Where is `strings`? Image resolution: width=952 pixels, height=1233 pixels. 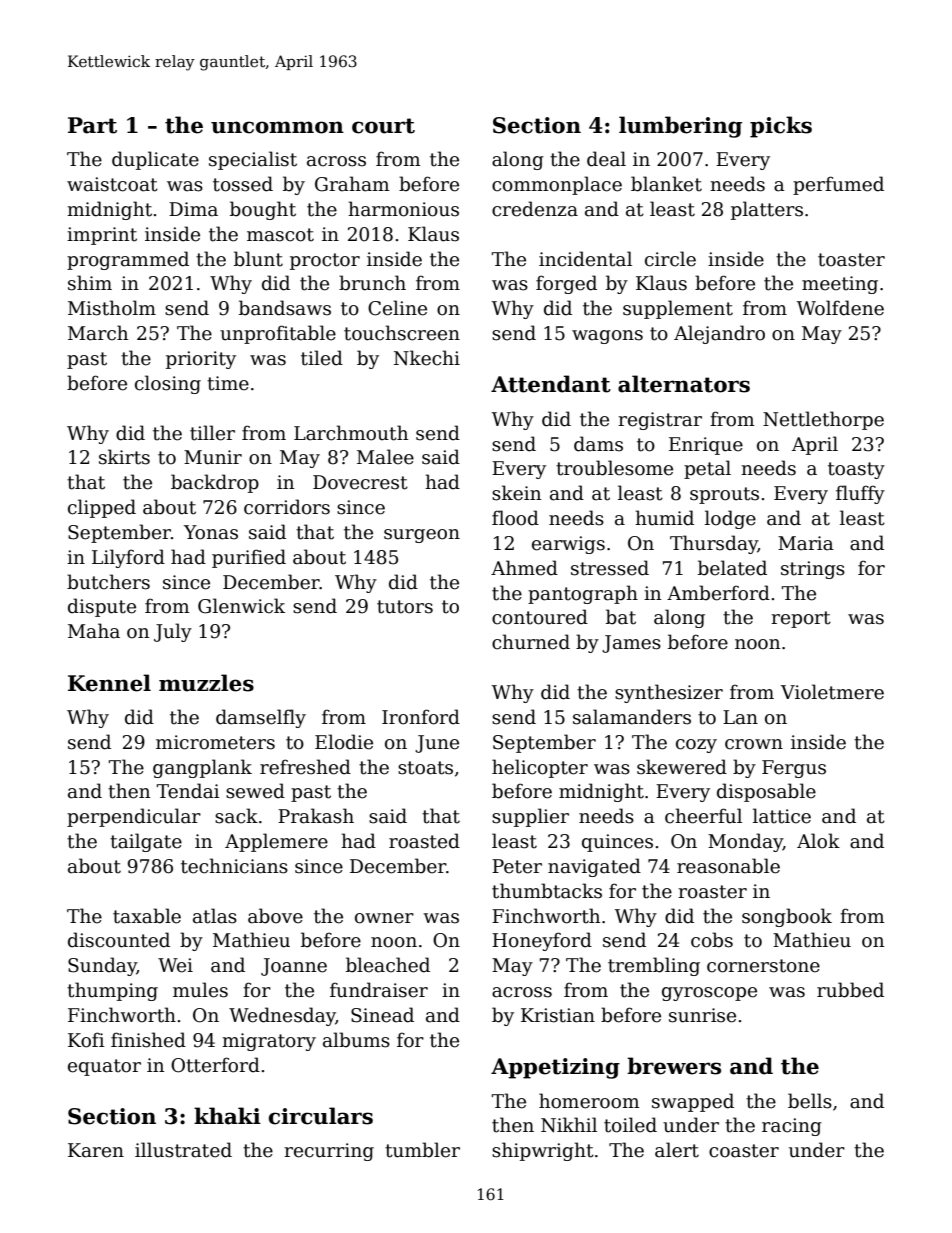
strings is located at coordinates (813, 570).
